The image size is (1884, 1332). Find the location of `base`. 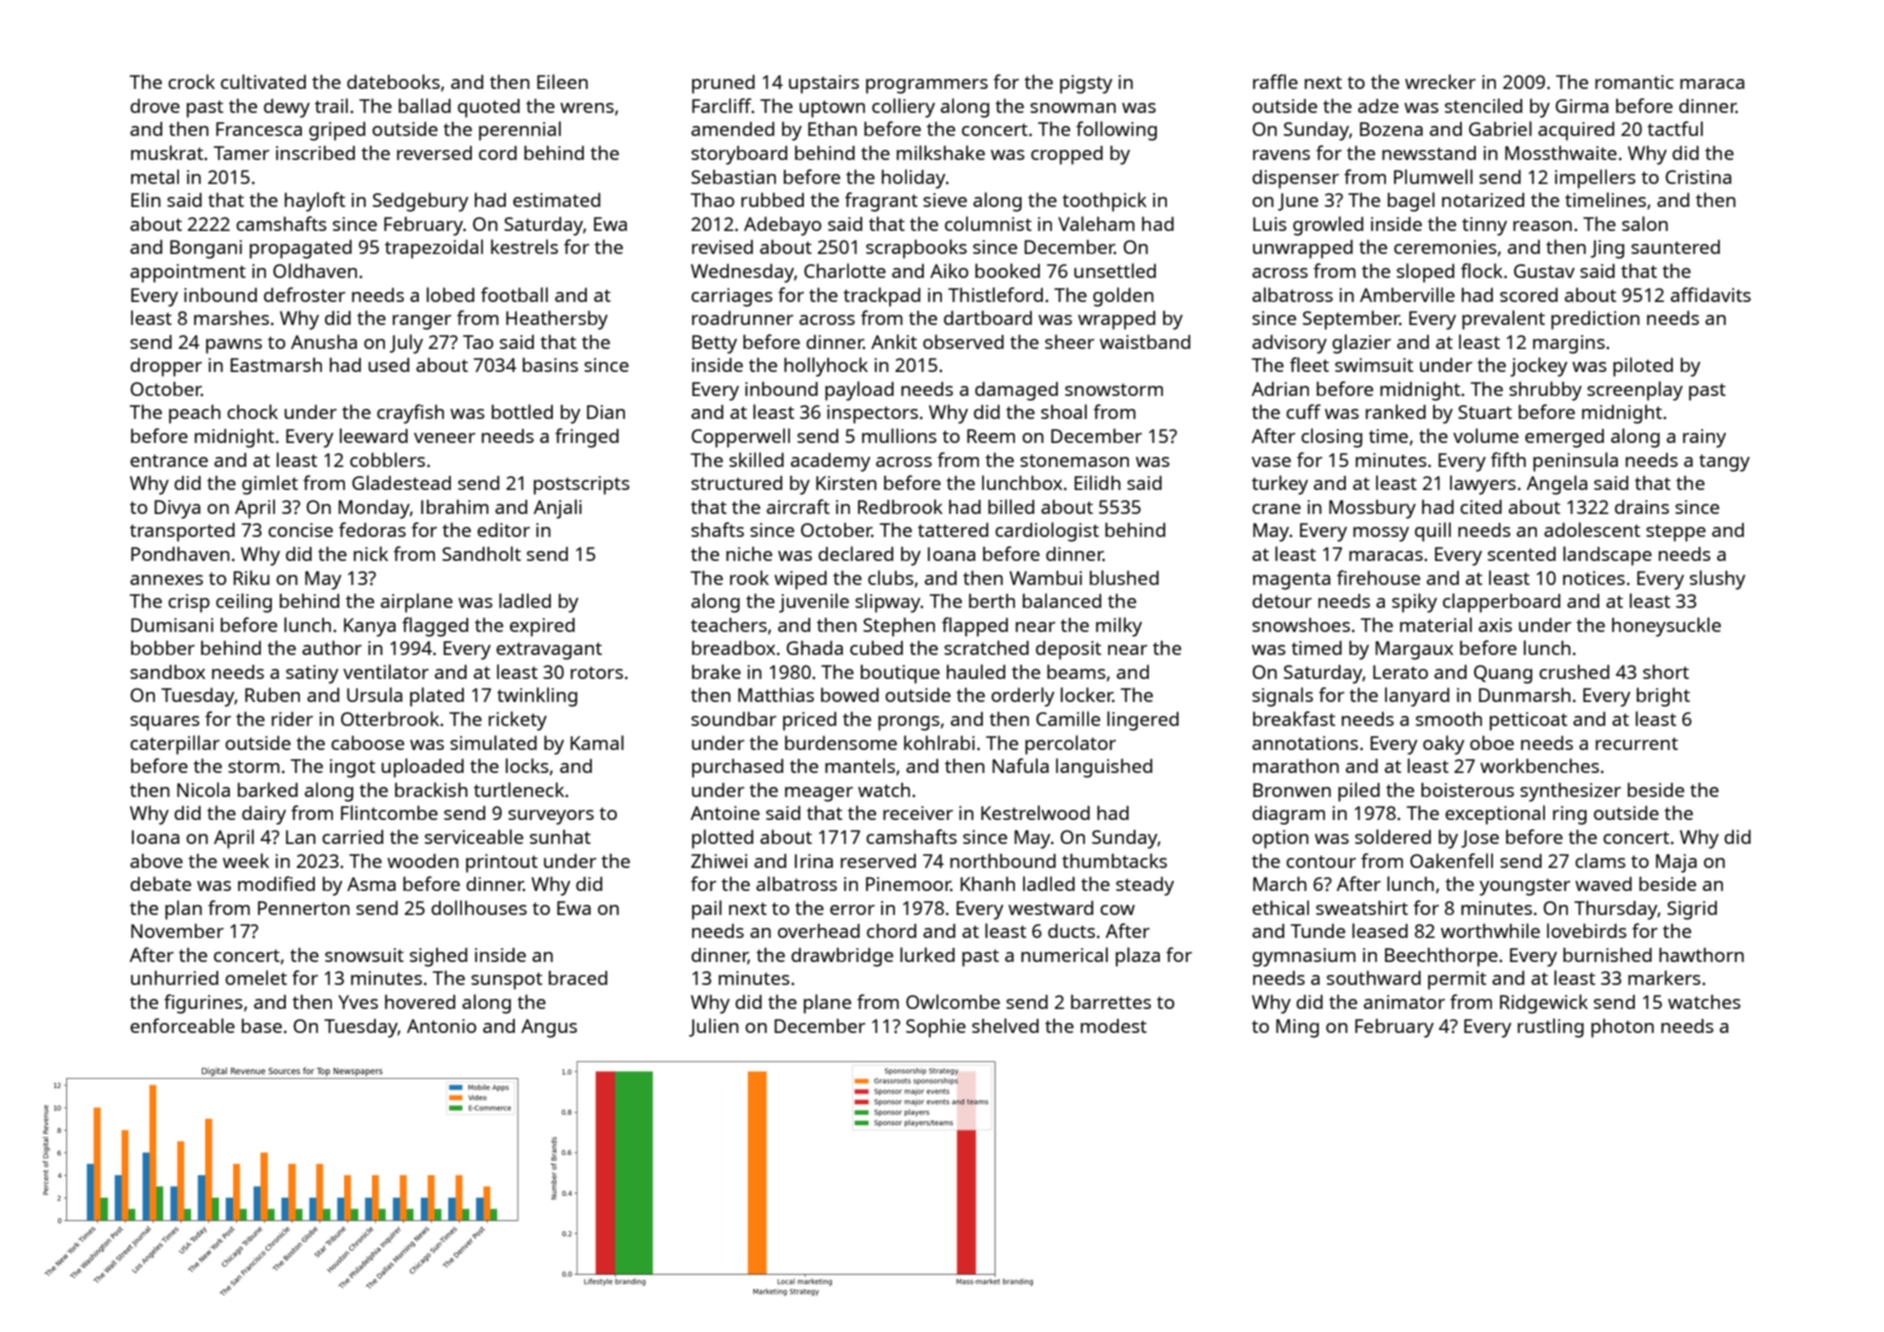

base is located at coordinates (262, 1026).
